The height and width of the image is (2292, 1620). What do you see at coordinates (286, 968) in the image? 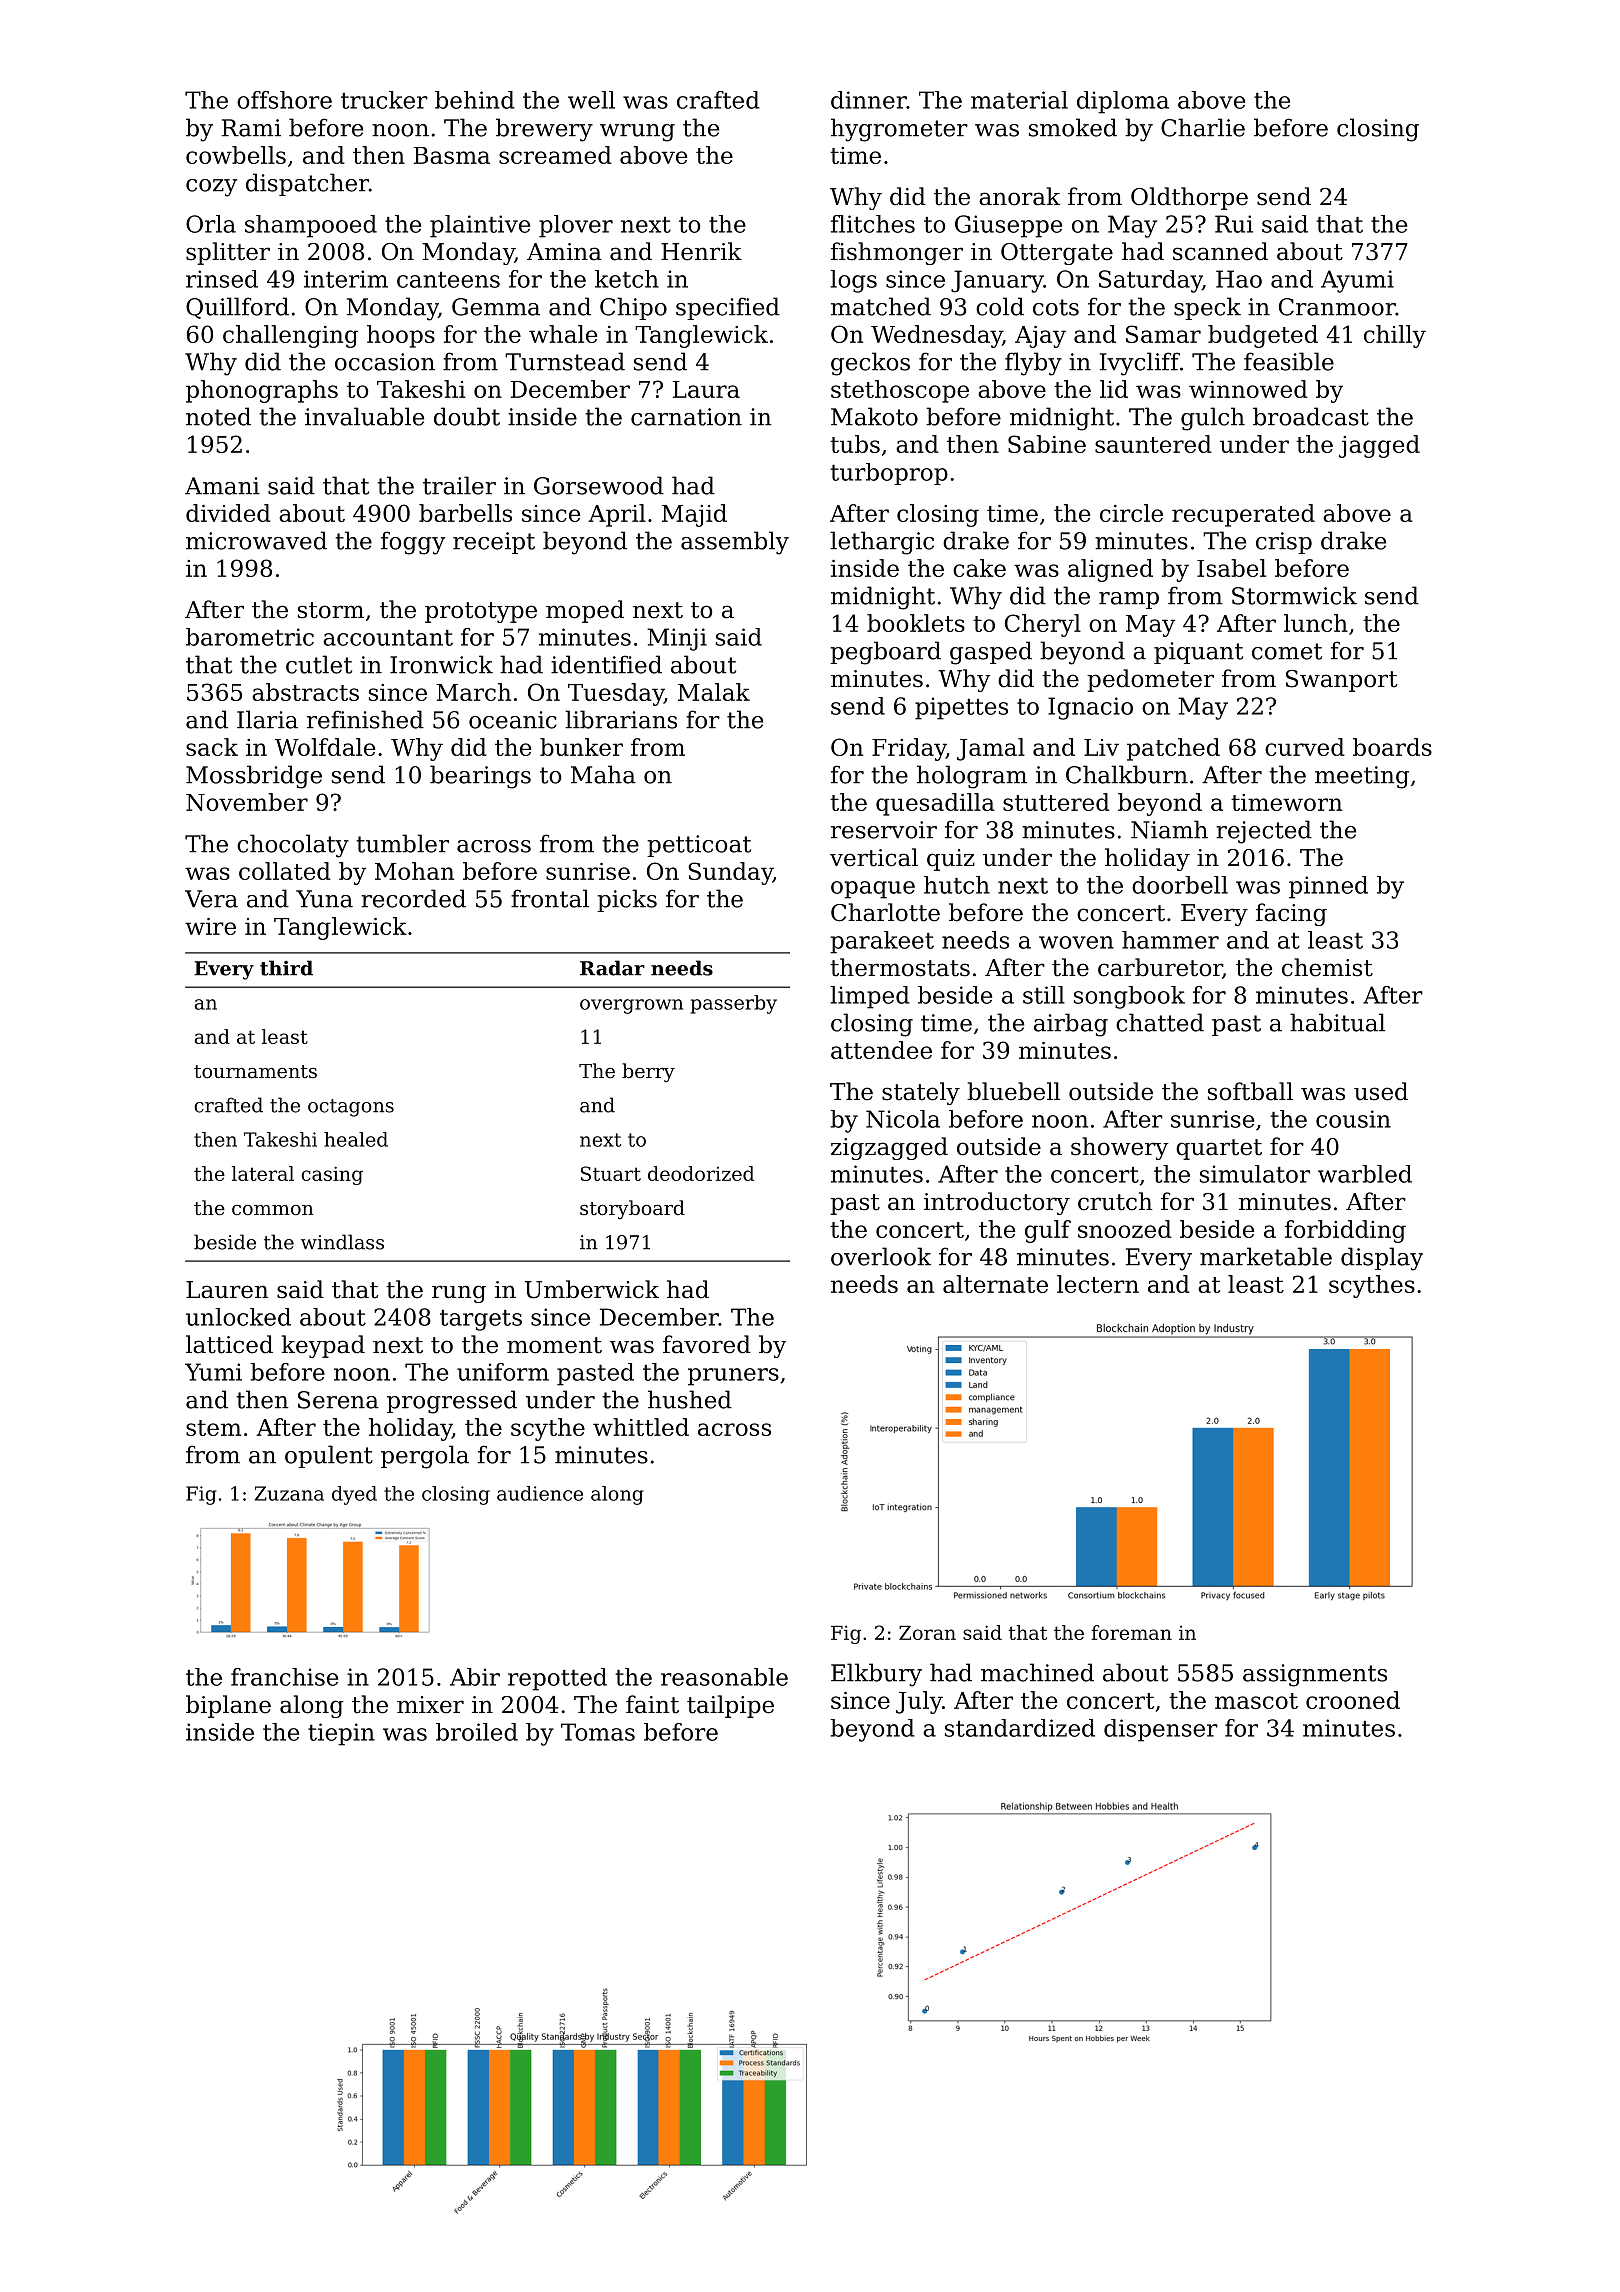
I see `third` at bounding box center [286, 968].
